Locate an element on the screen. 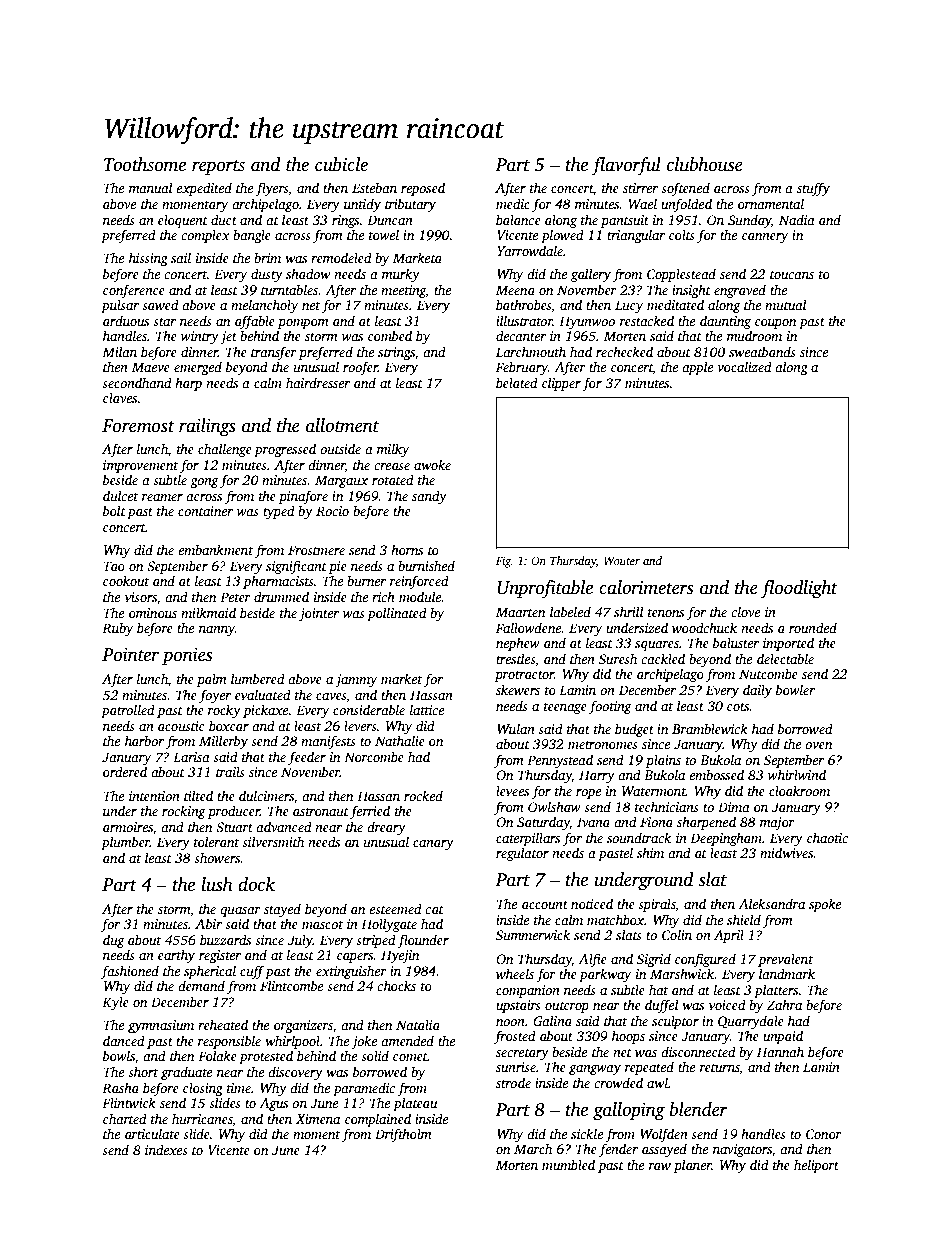  disconnected is located at coordinates (698, 1051).
